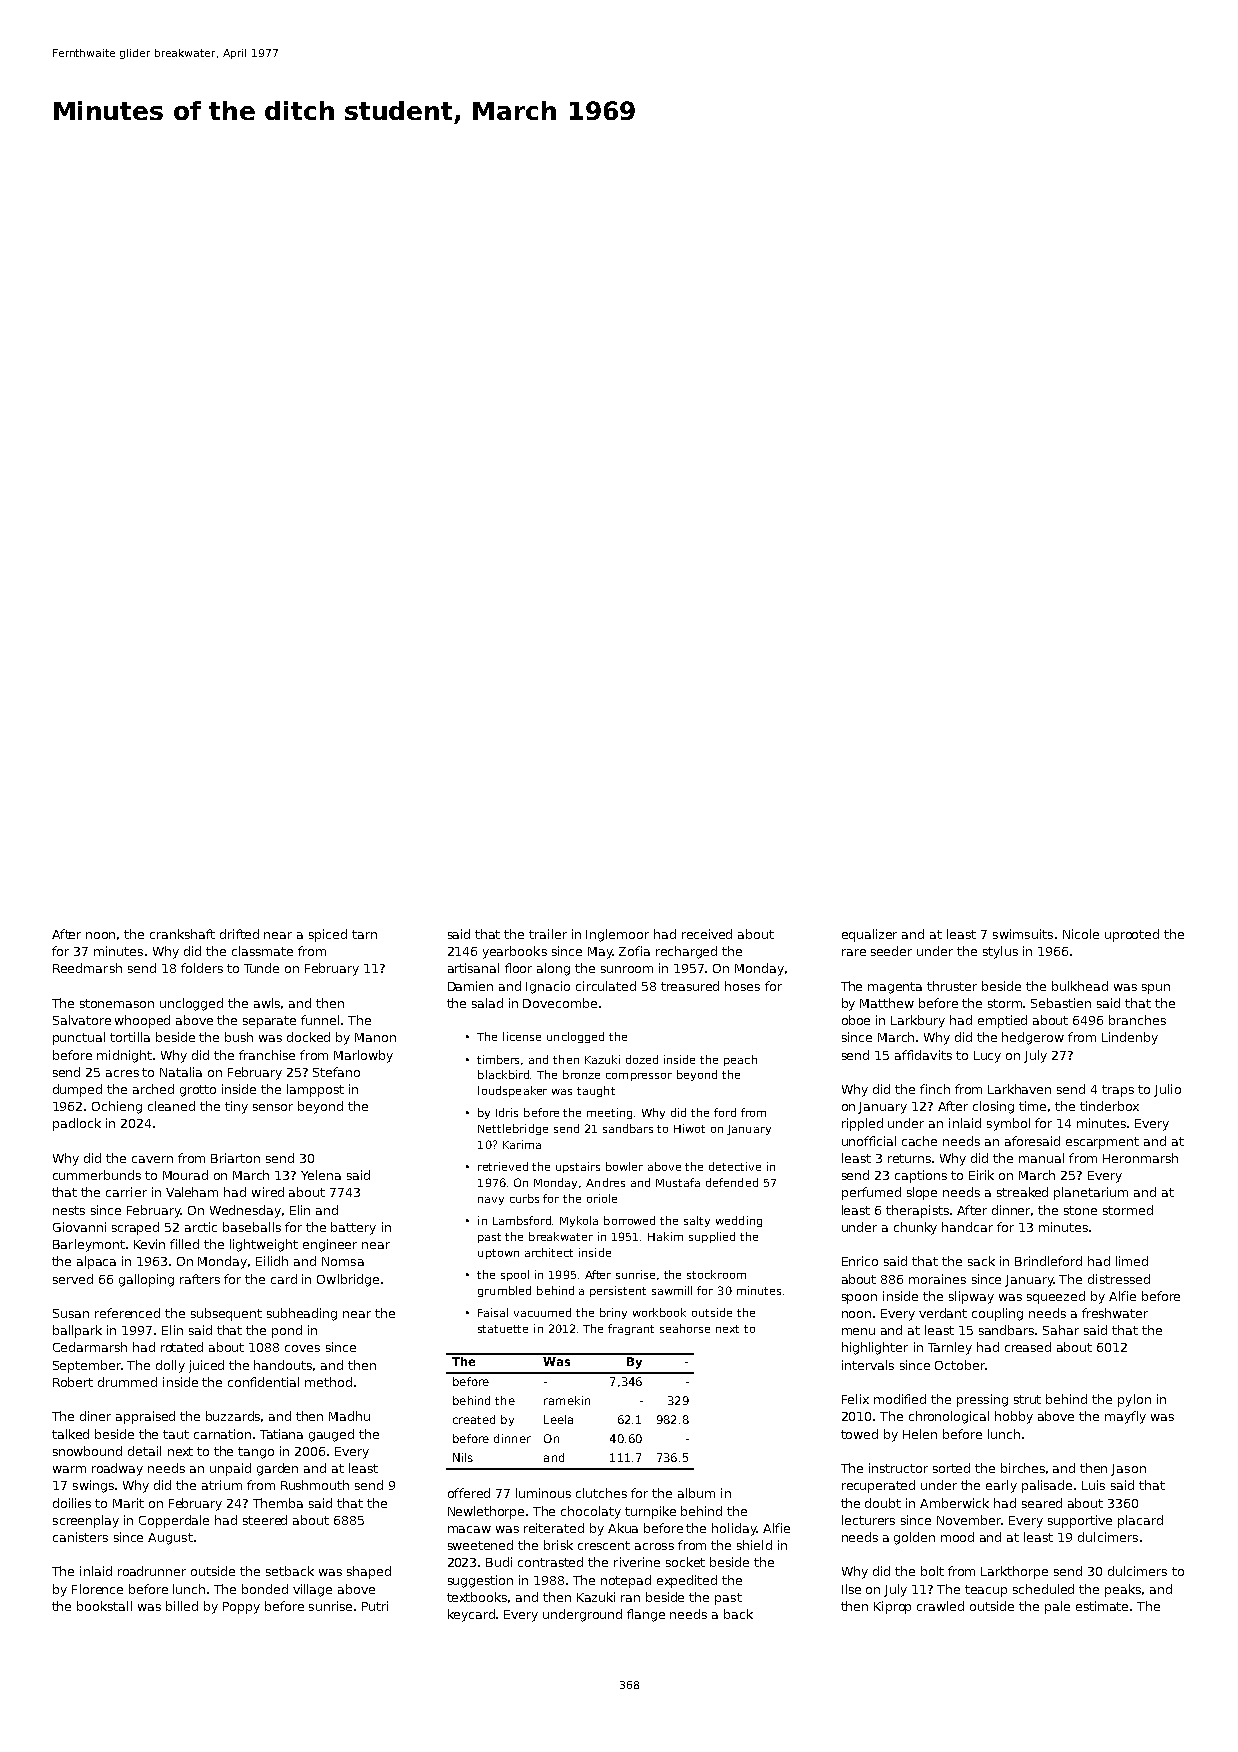  I want to click on Themba, so click(278, 1503).
